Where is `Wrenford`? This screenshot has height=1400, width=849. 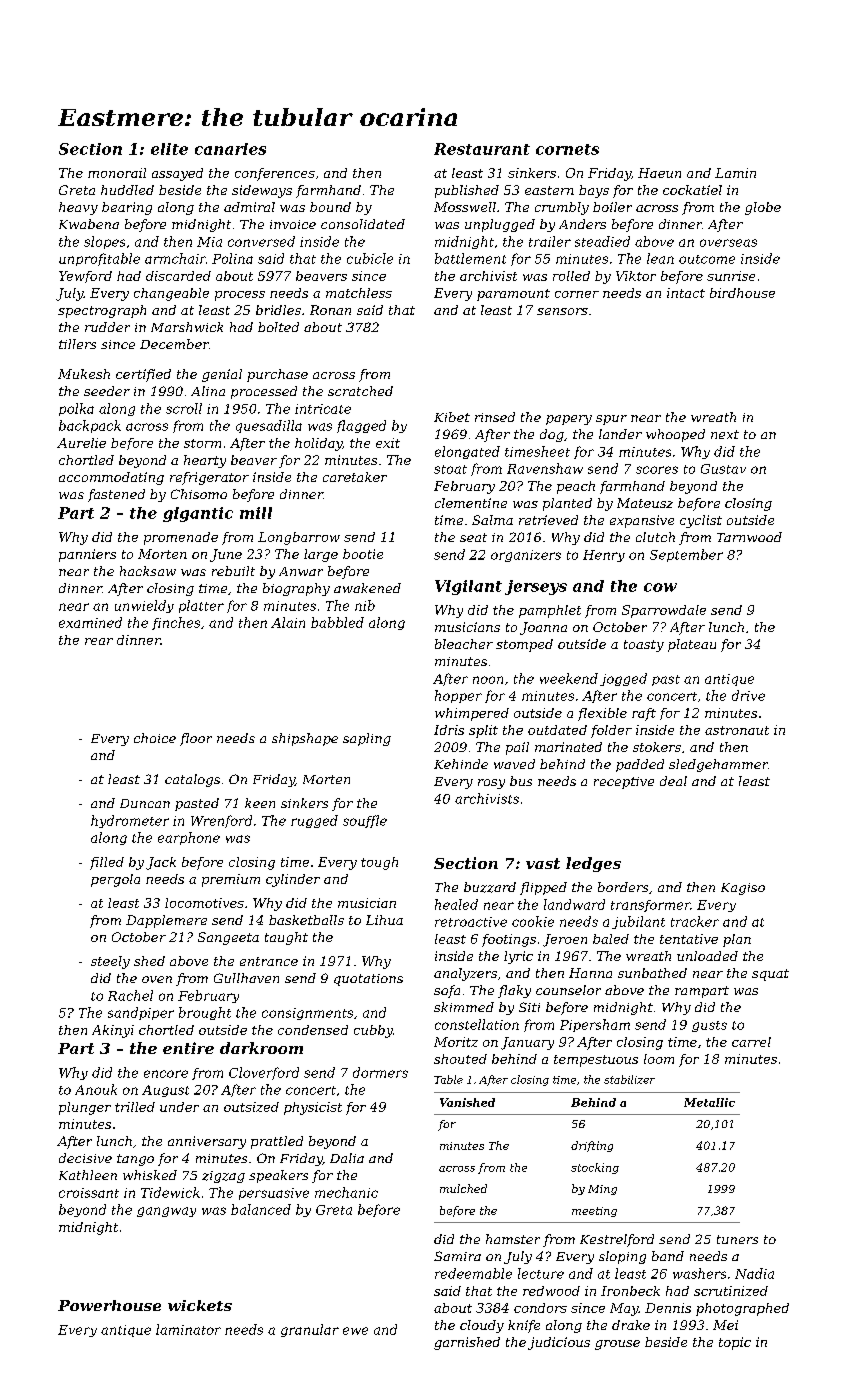
Wrenford is located at coordinates (221, 821).
